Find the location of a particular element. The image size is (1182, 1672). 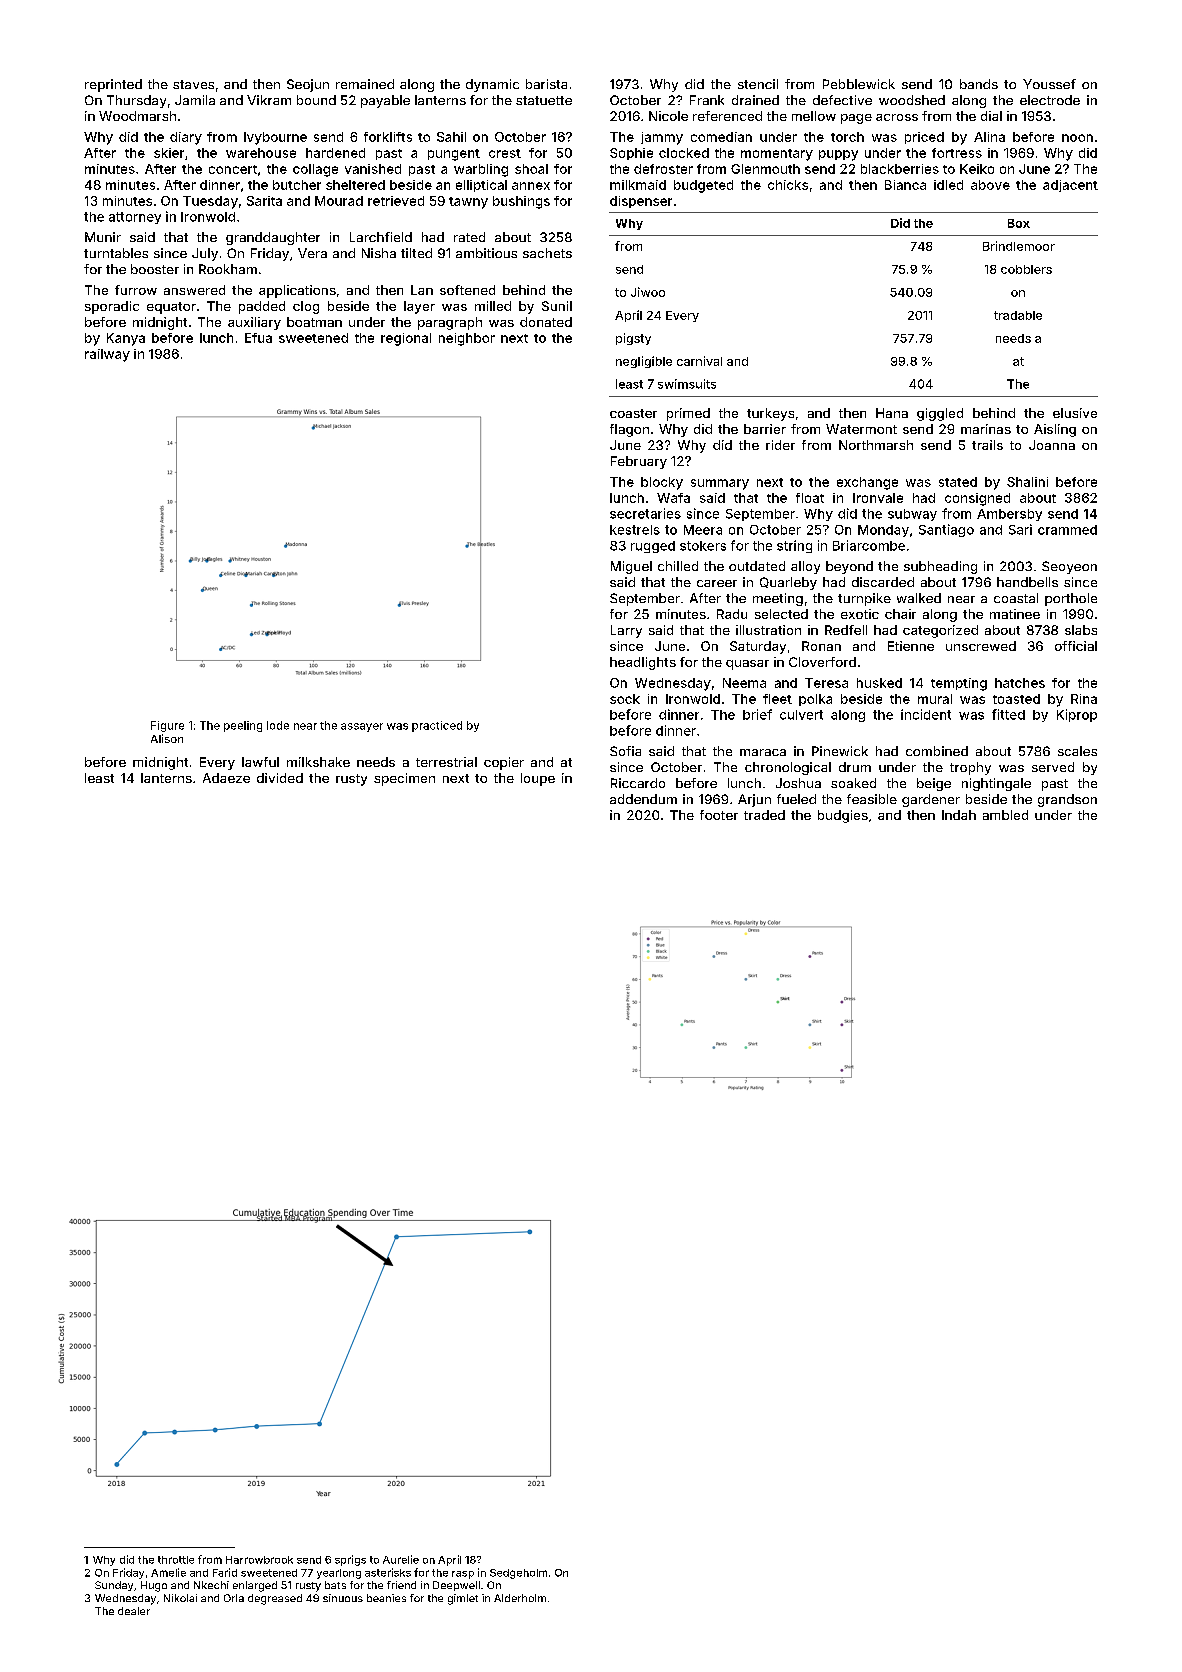

regional is located at coordinates (406, 339).
